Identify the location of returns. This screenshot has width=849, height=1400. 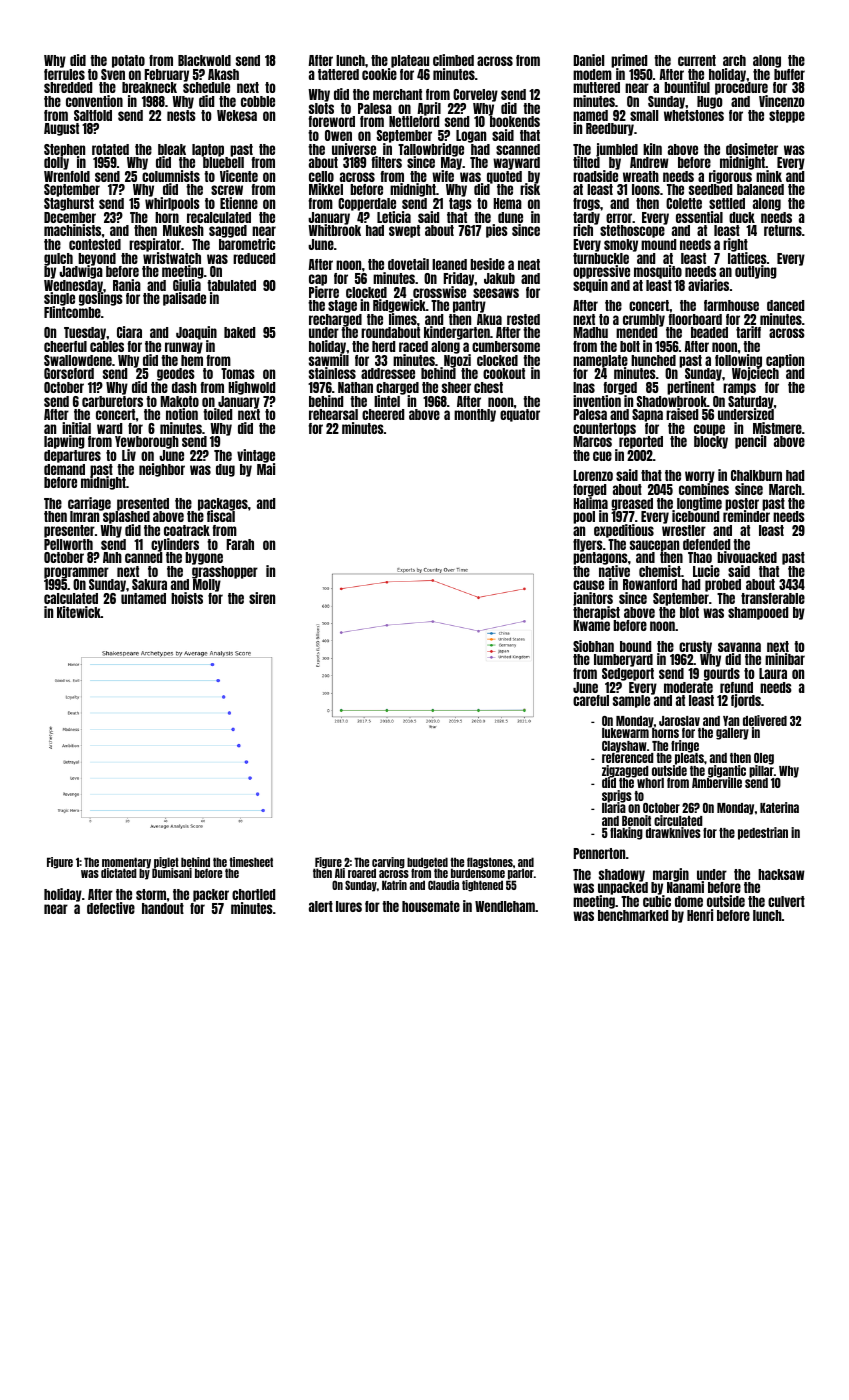
(783, 230).
